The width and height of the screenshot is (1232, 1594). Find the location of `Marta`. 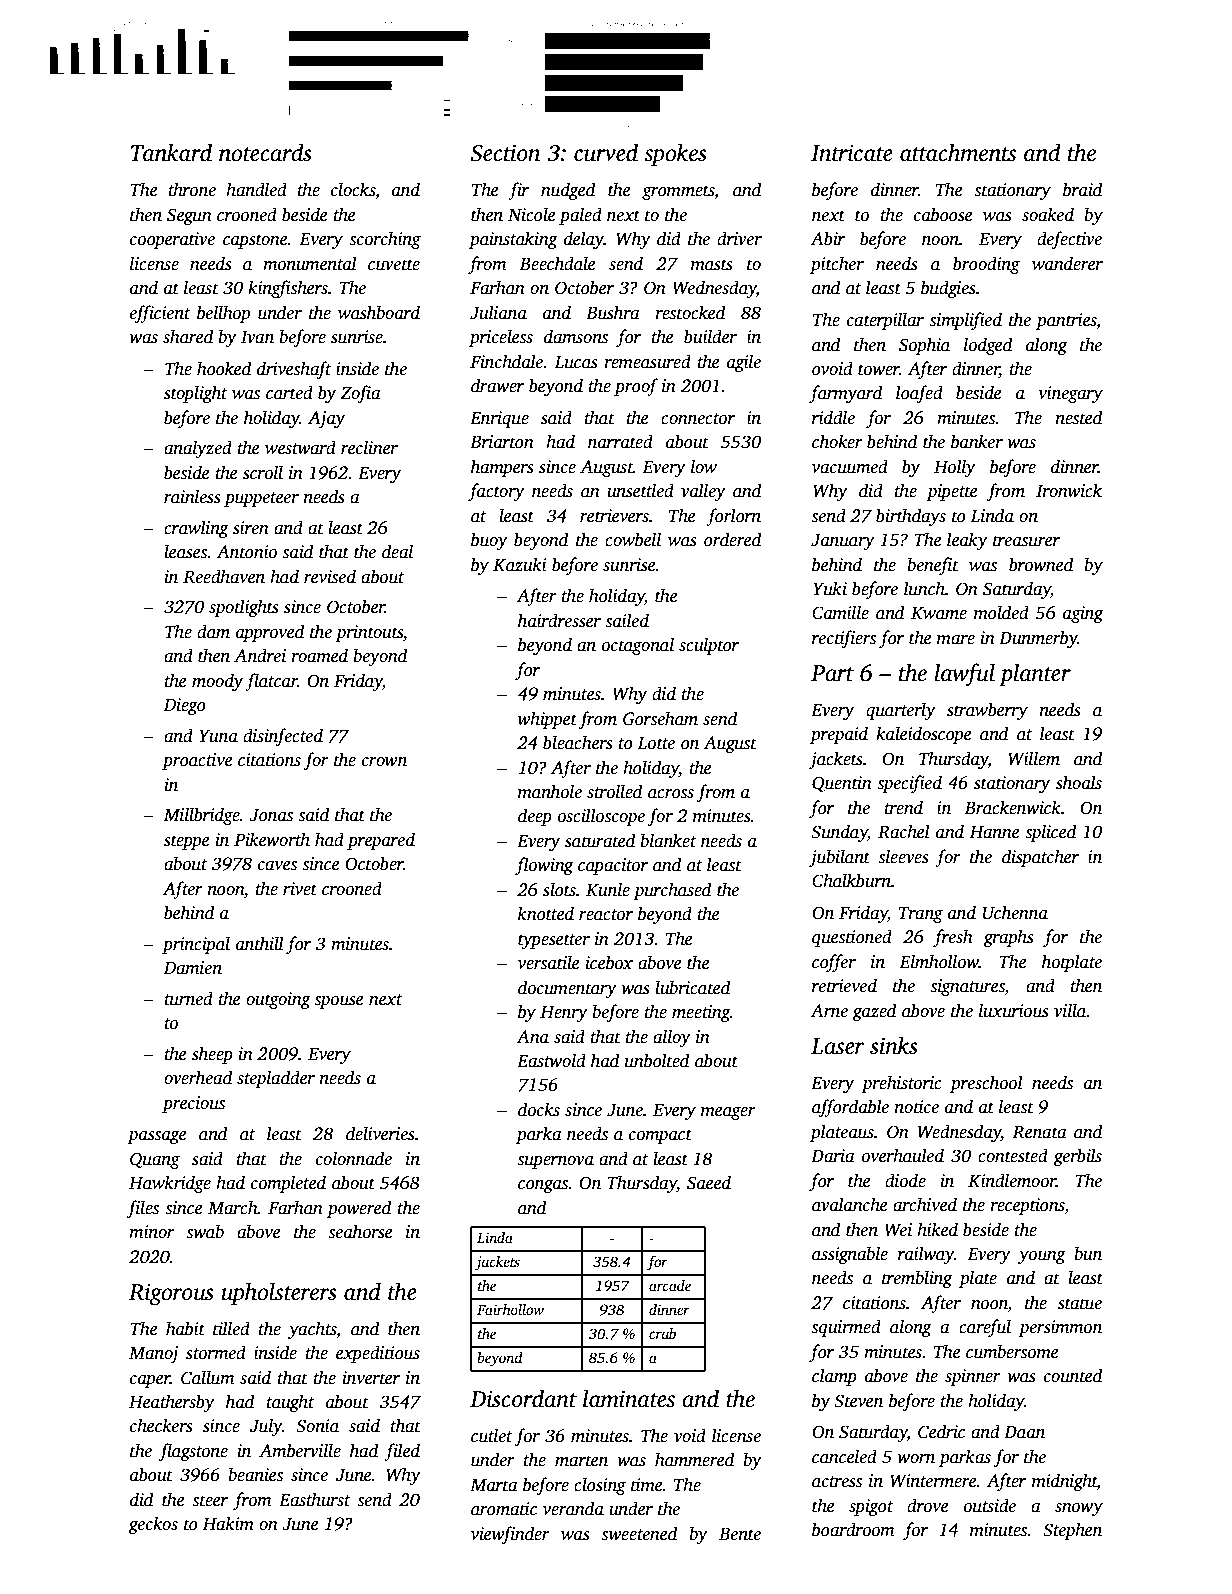

Marta is located at coordinates (494, 1485).
